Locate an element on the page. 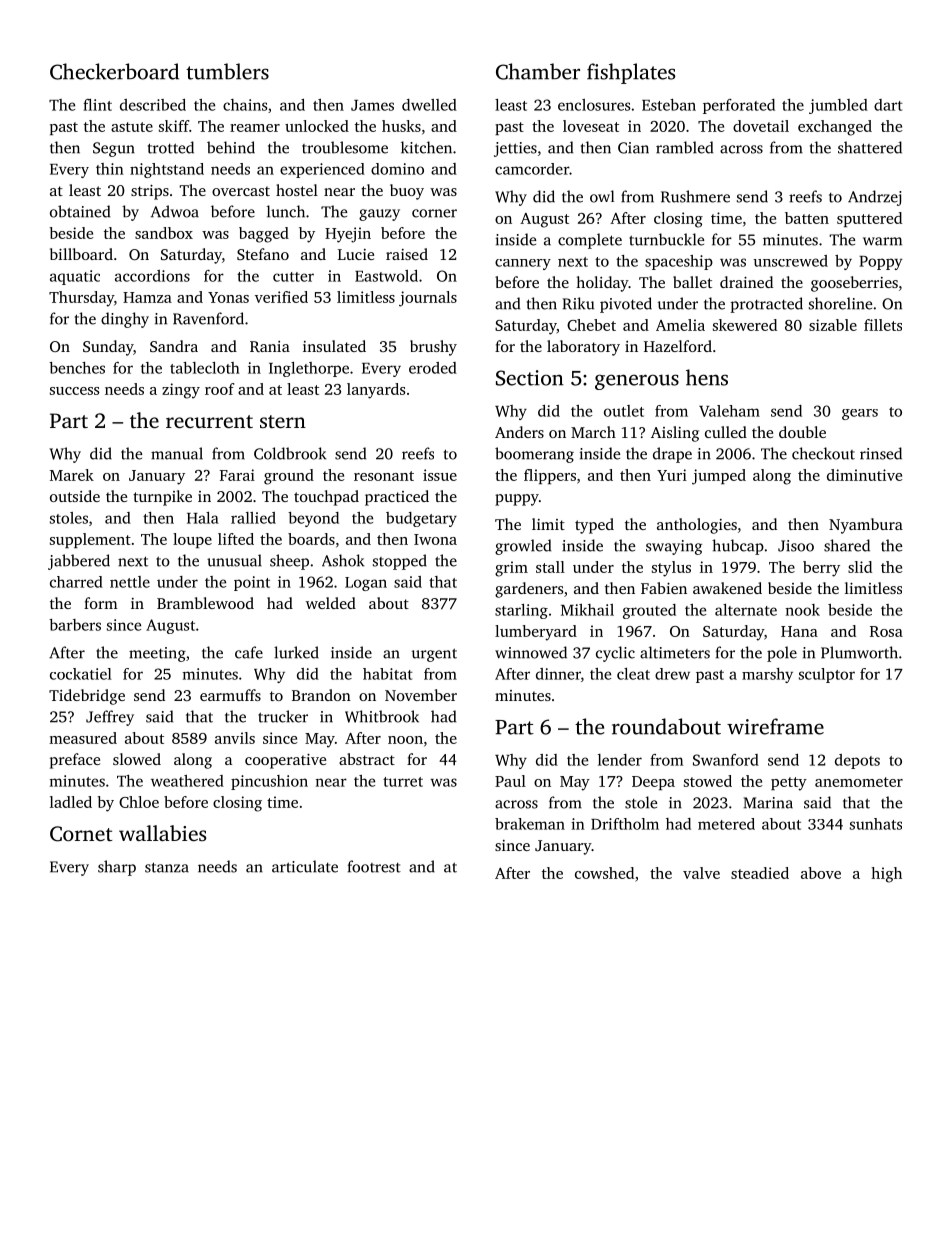  ladled is located at coordinates (71, 802).
